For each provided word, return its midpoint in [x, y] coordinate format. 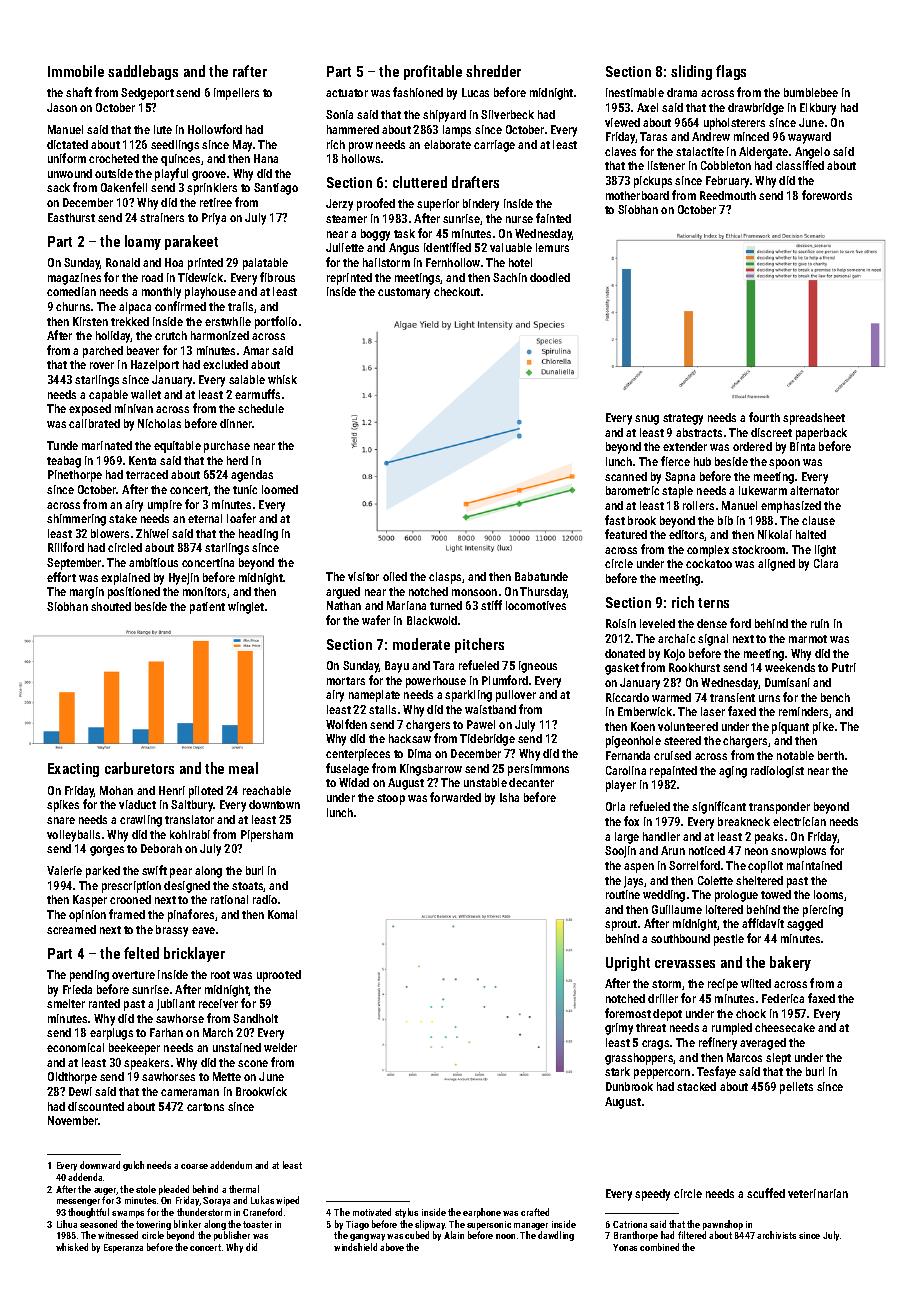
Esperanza [123, 1248]
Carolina [626, 770]
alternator [814, 490]
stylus [406, 1213]
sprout [621, 925]
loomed [280, 489]
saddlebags [143, 72]
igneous [538, 667]
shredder [493, 71]
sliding [691, 72]
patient [207, 608]
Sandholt [255, 1018]
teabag [64, 462]
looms [828, 894]
